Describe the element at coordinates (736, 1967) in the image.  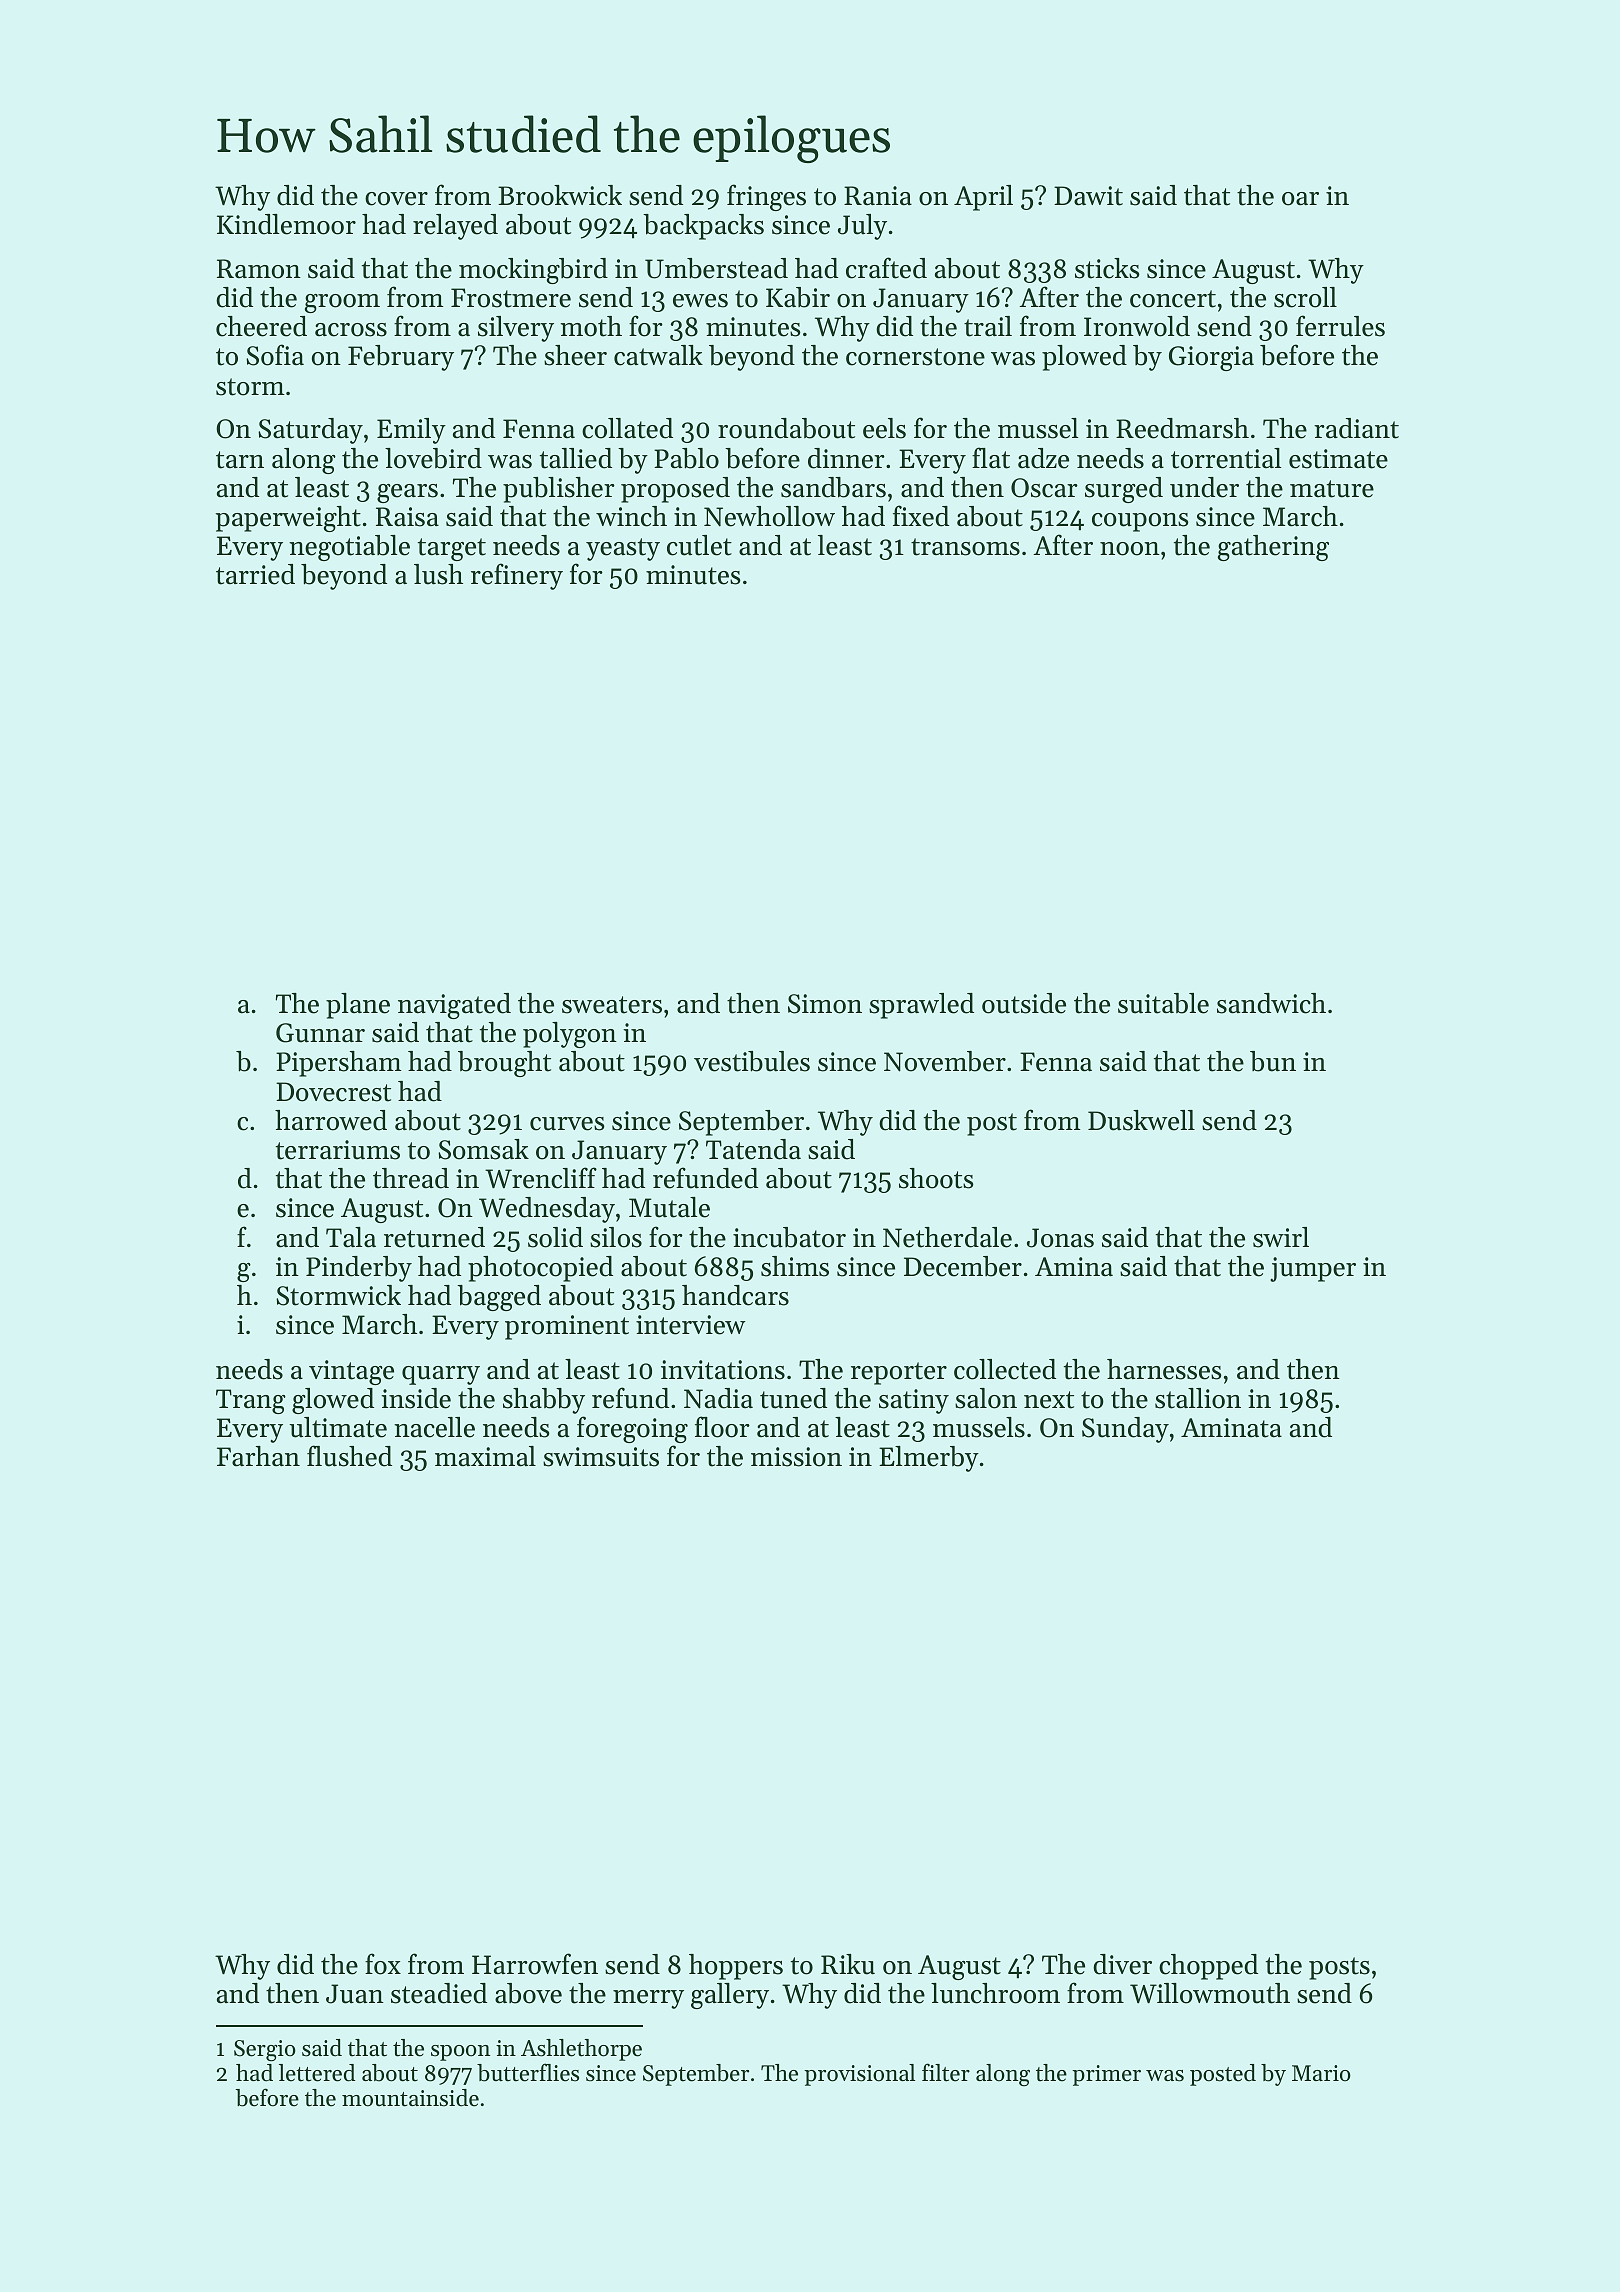
I see `hoppers` at that location.
